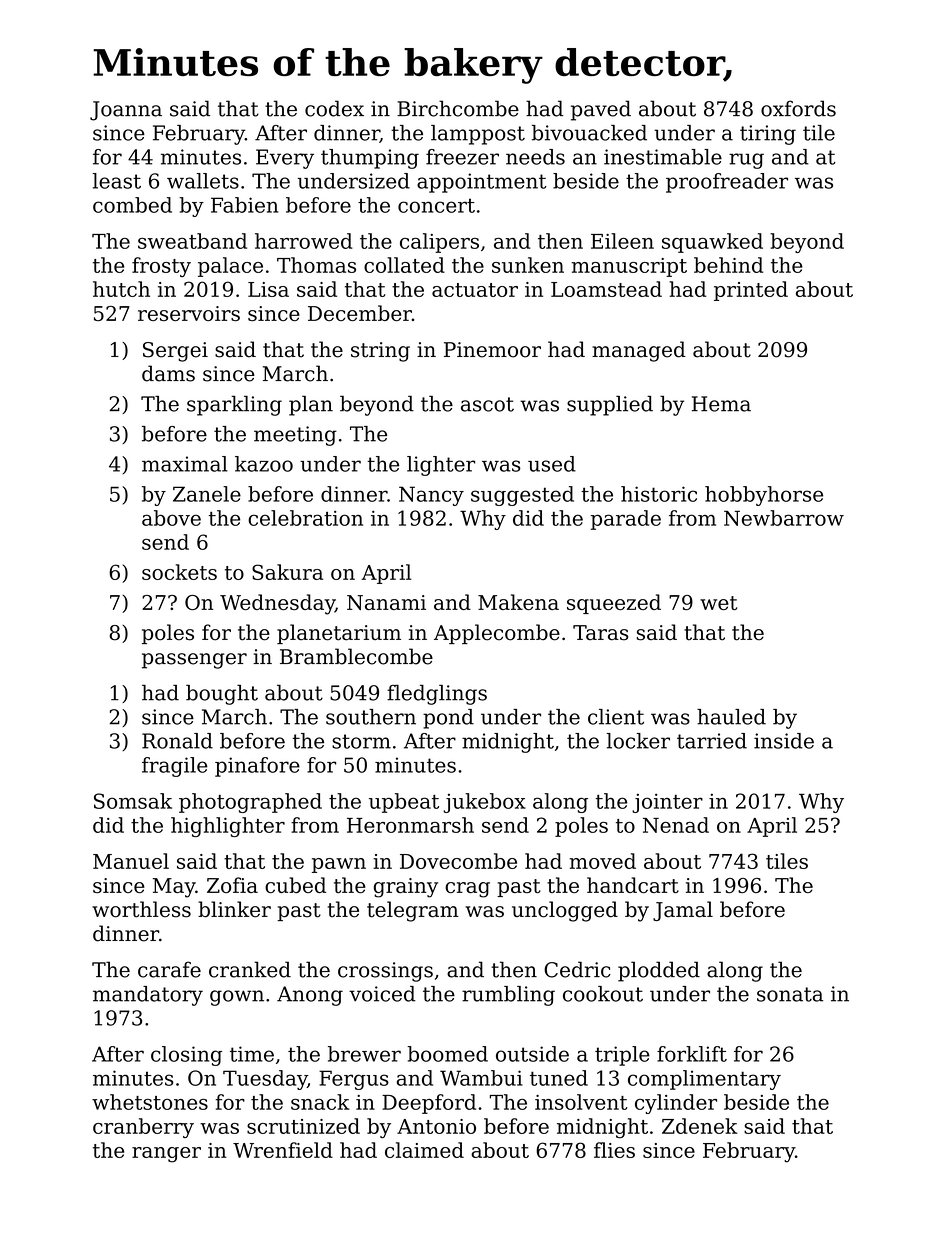 The width and height of the page is (952, 1233). Describe the element at coordinates (784, 518) in the page. I see `Newbarrow` at that location.
